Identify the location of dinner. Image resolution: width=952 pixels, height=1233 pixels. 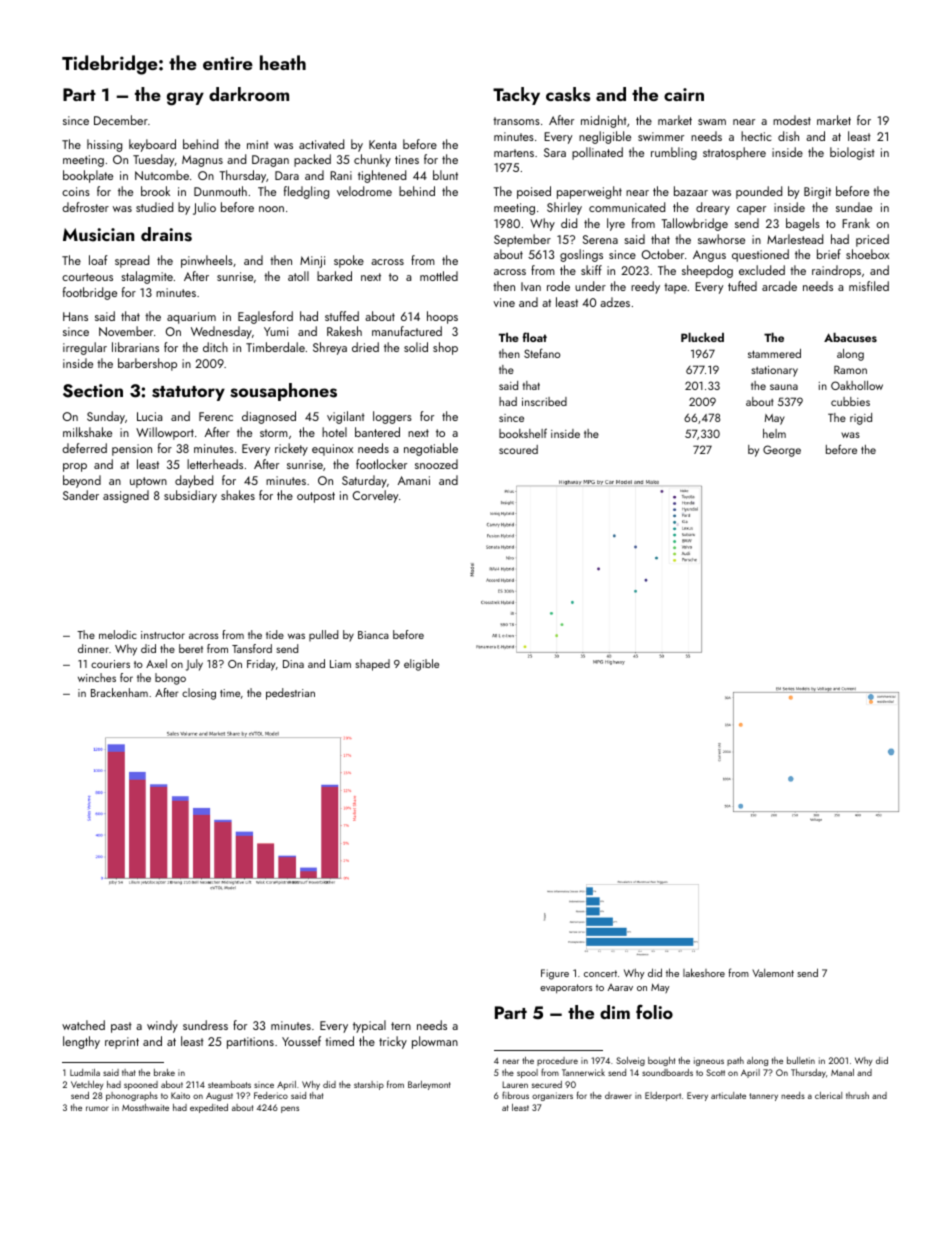
(93, 648).
